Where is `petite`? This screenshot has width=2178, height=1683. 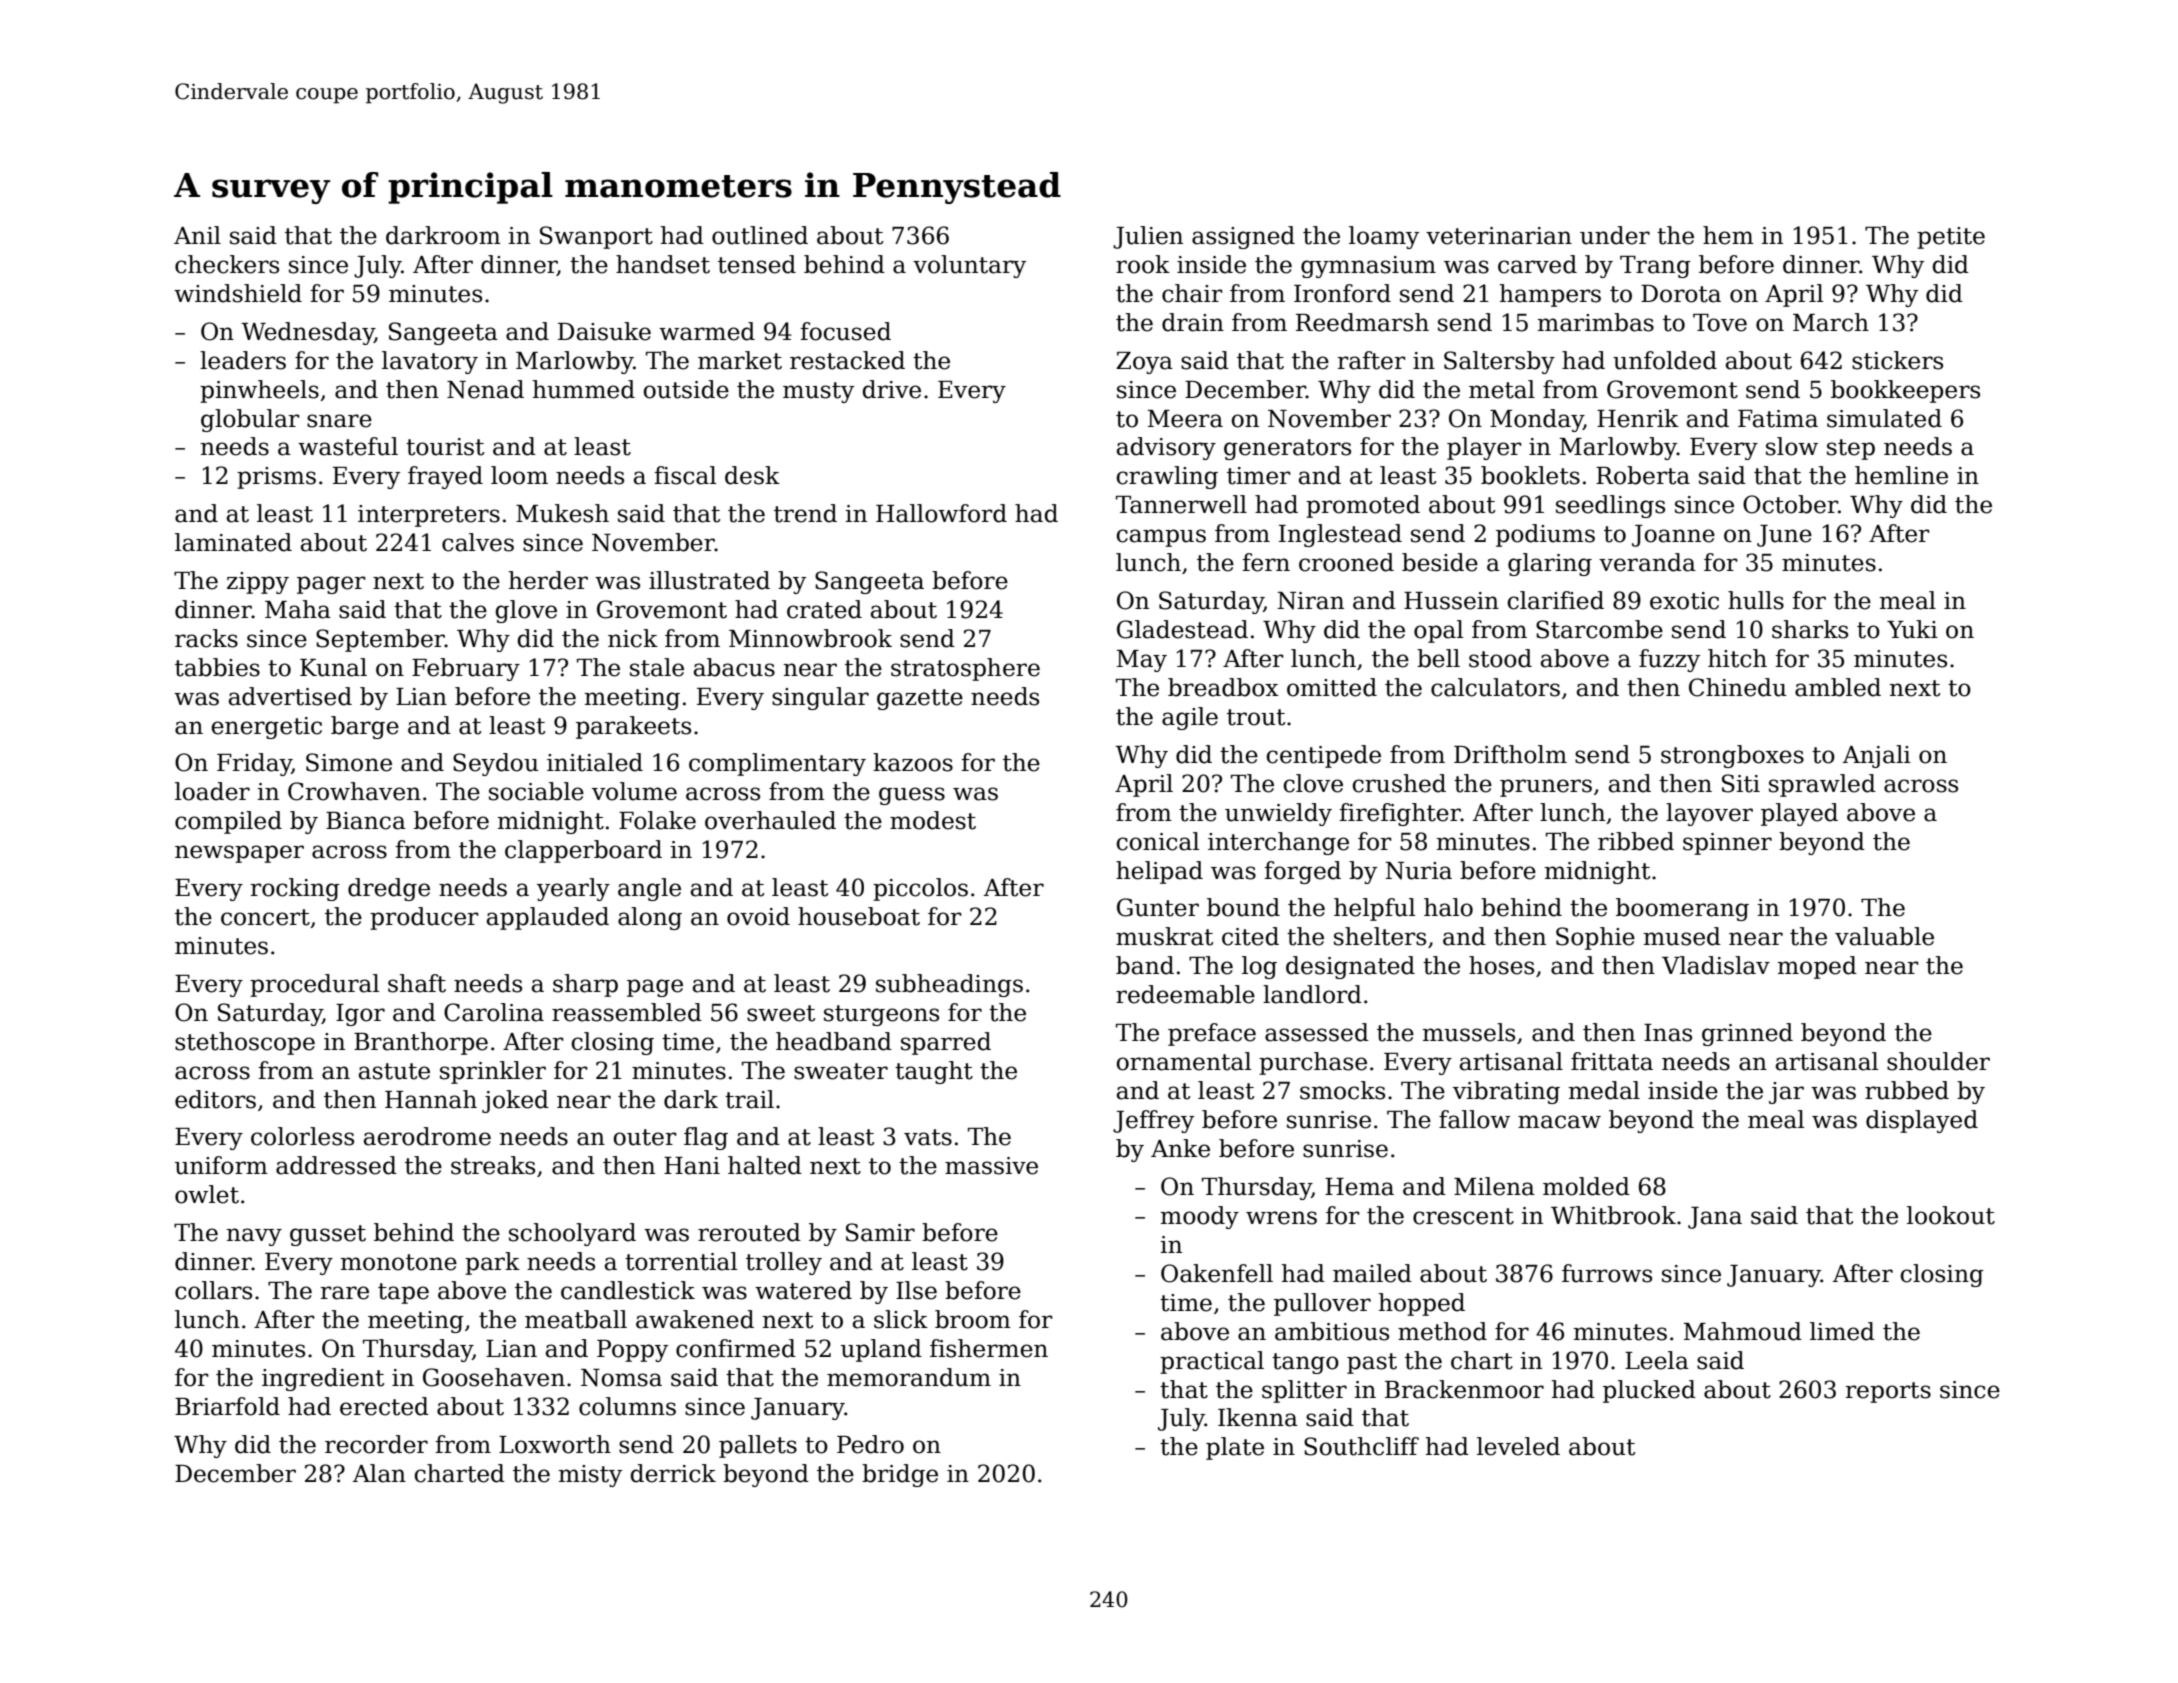 petite is located at coordinates (1951, 238).
